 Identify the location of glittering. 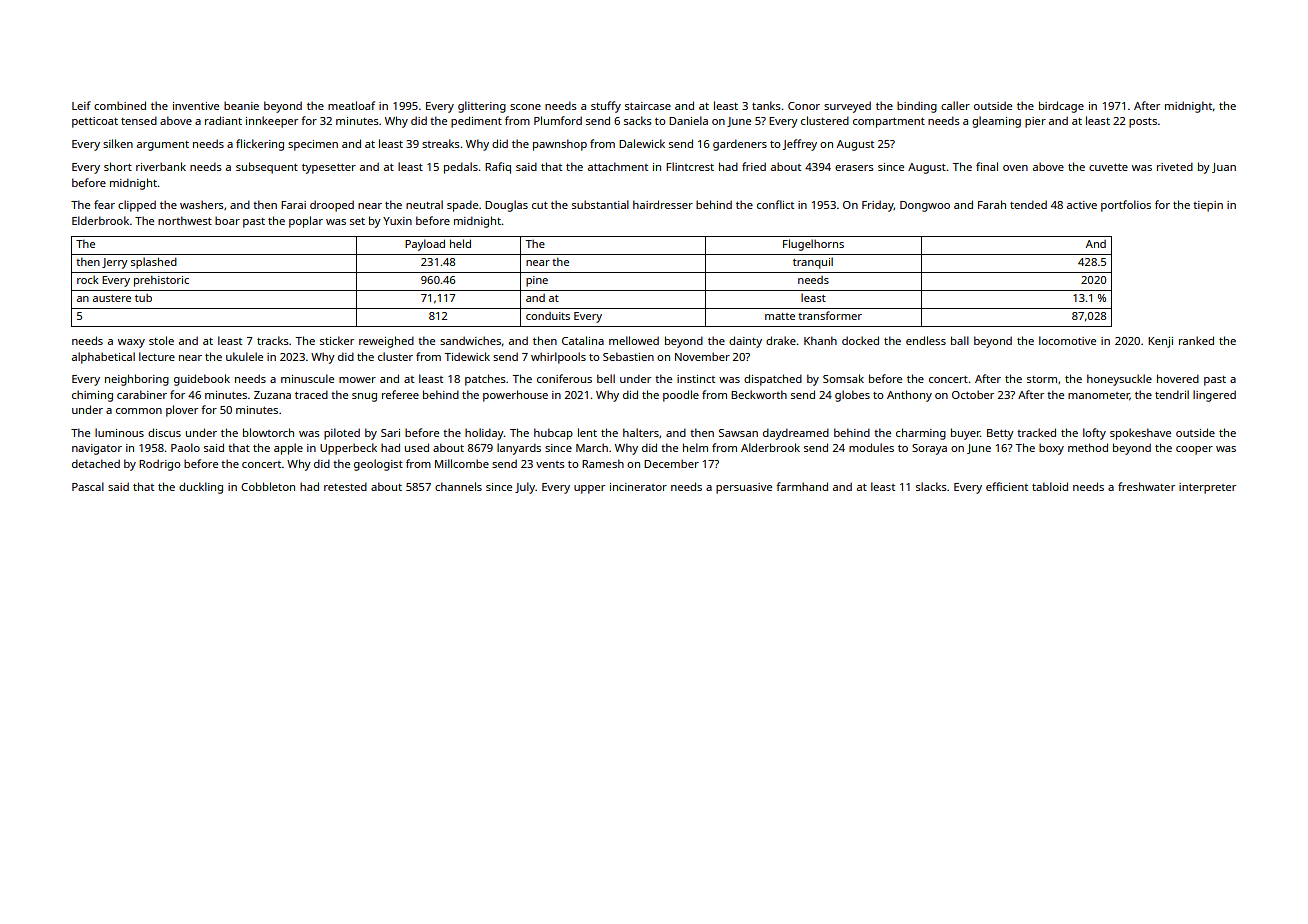
(482, 107).
